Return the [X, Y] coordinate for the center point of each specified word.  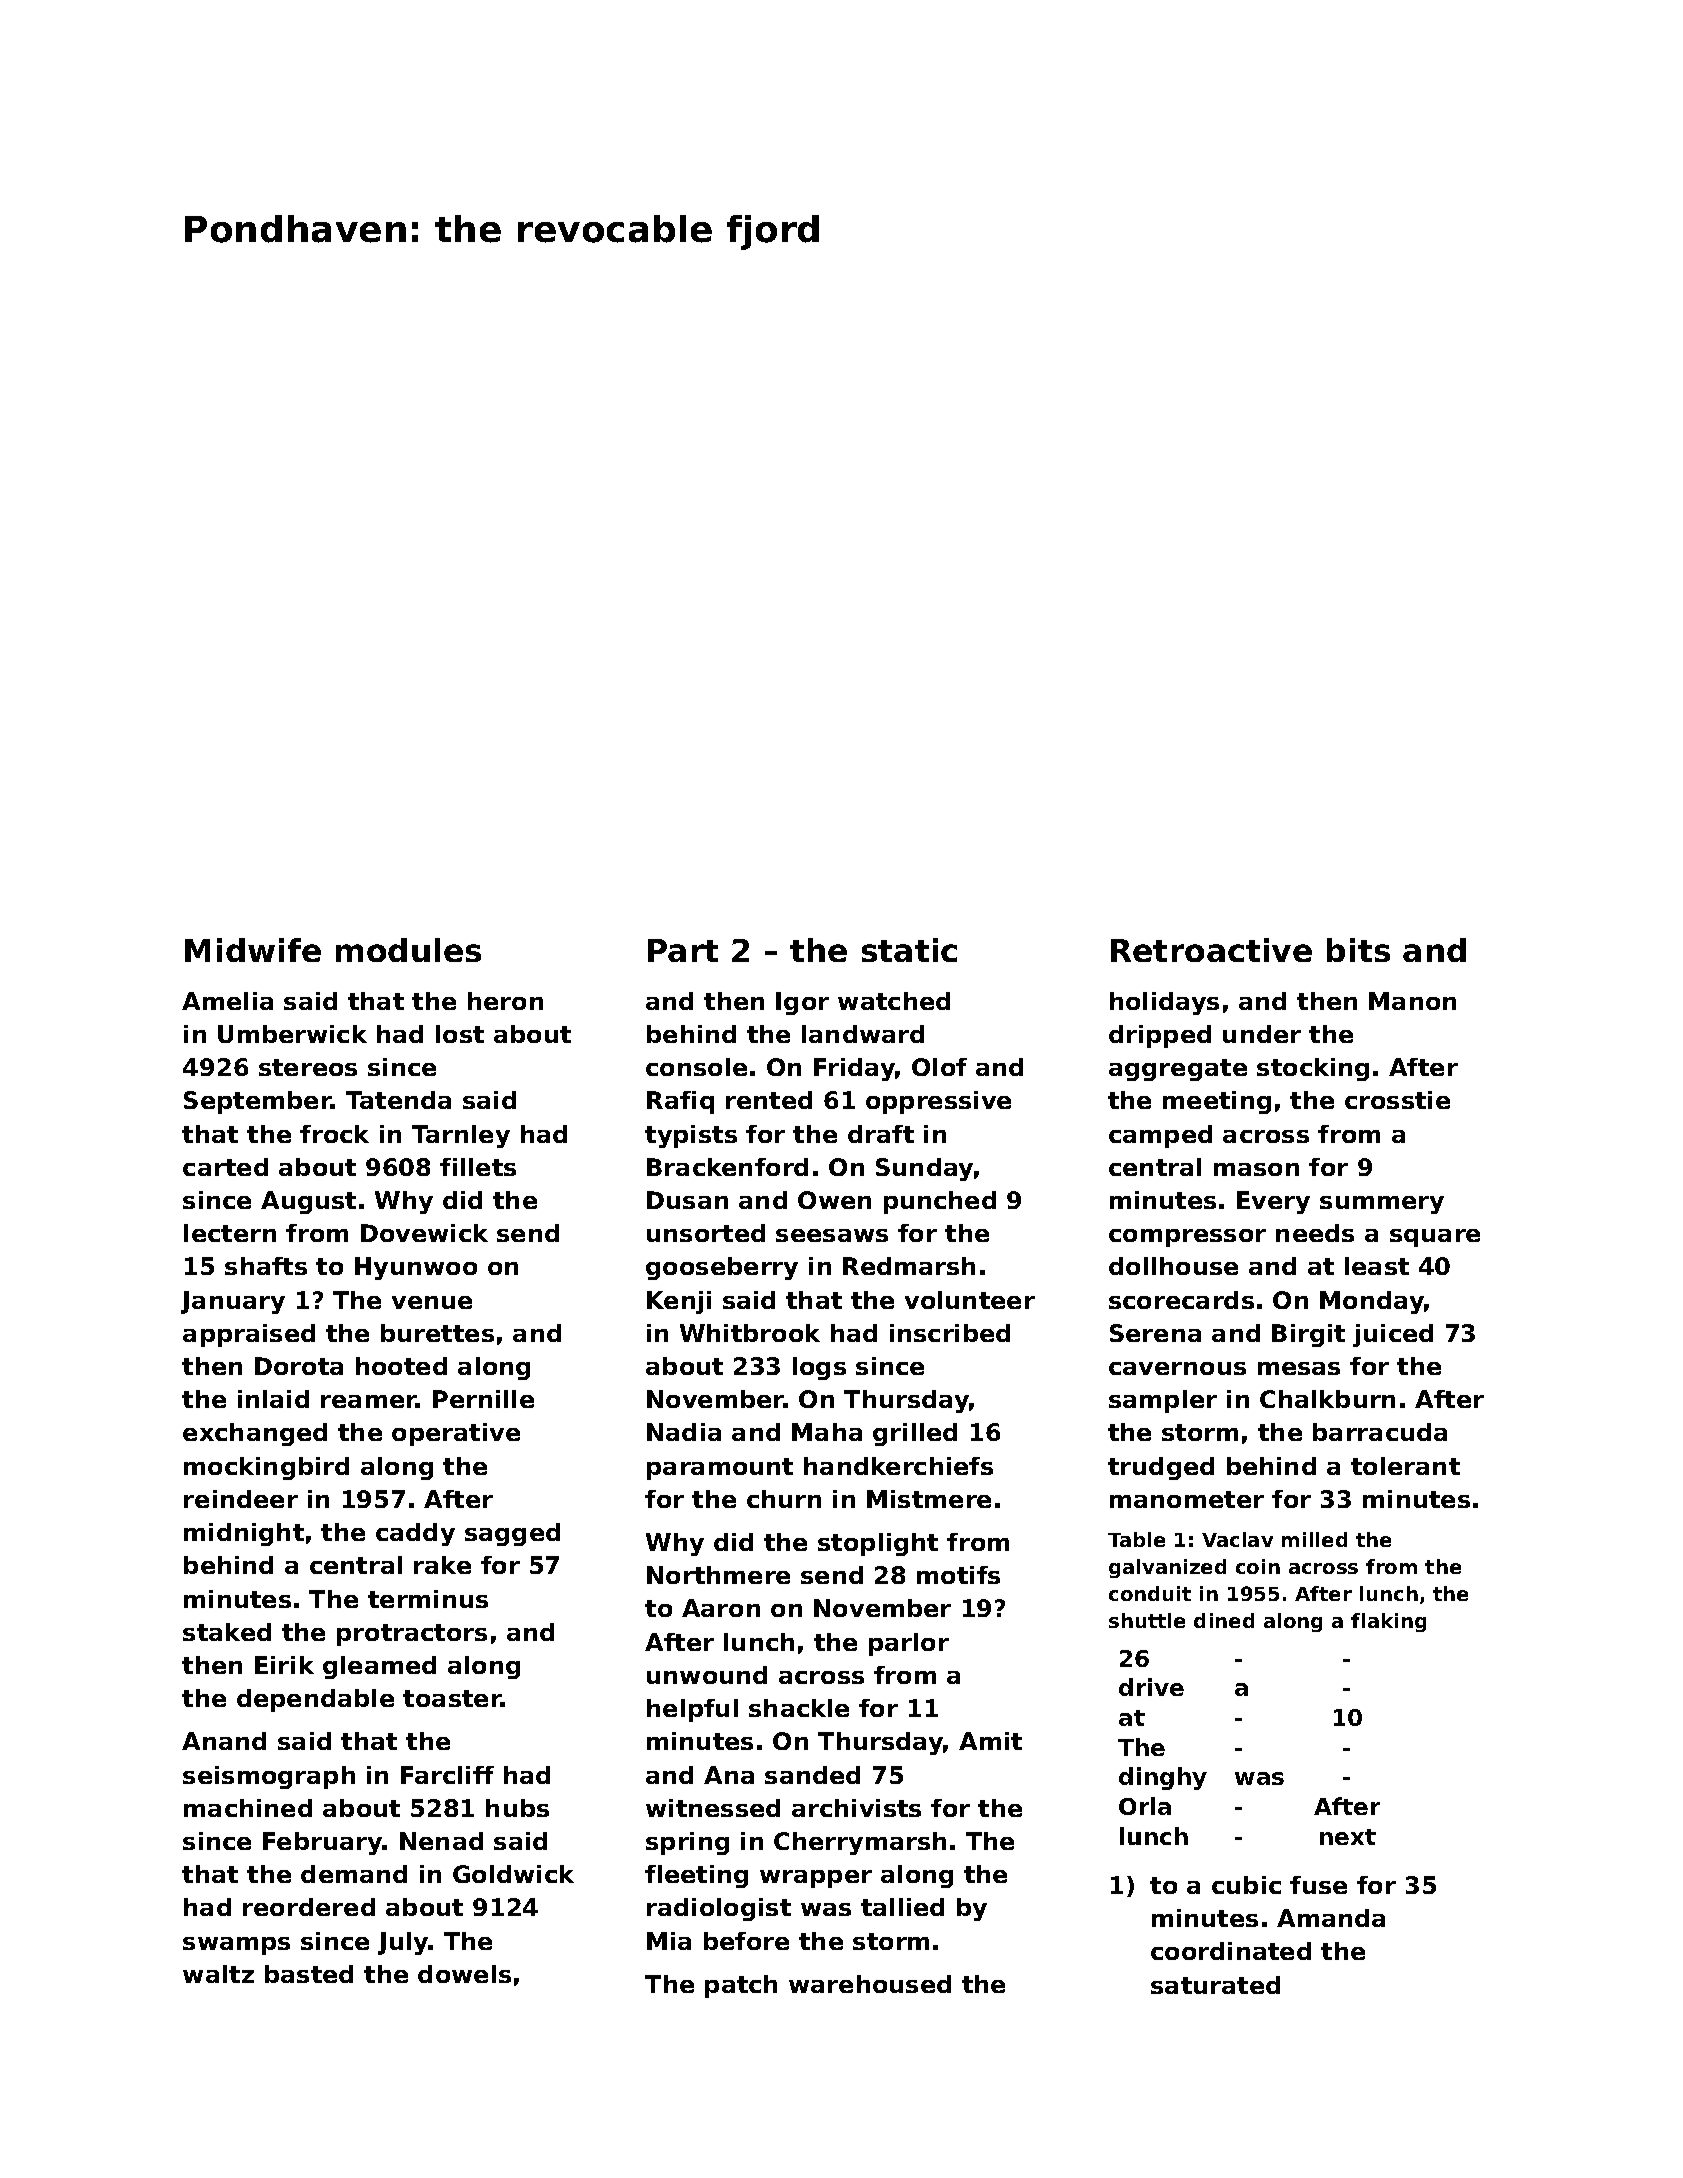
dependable [315, 1700]
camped [1160, 1136]
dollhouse [1173, 1266]
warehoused [870, 1984]
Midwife [253, 950]
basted [309, 1974]
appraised [249, 1335]
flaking [1388, 1622]
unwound [707, 1675]
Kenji [679, 1302]
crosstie [1397, 1100]
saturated [1215, 1985]
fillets [478, 1167]
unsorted [706, 1233]
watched [894, 1001]
